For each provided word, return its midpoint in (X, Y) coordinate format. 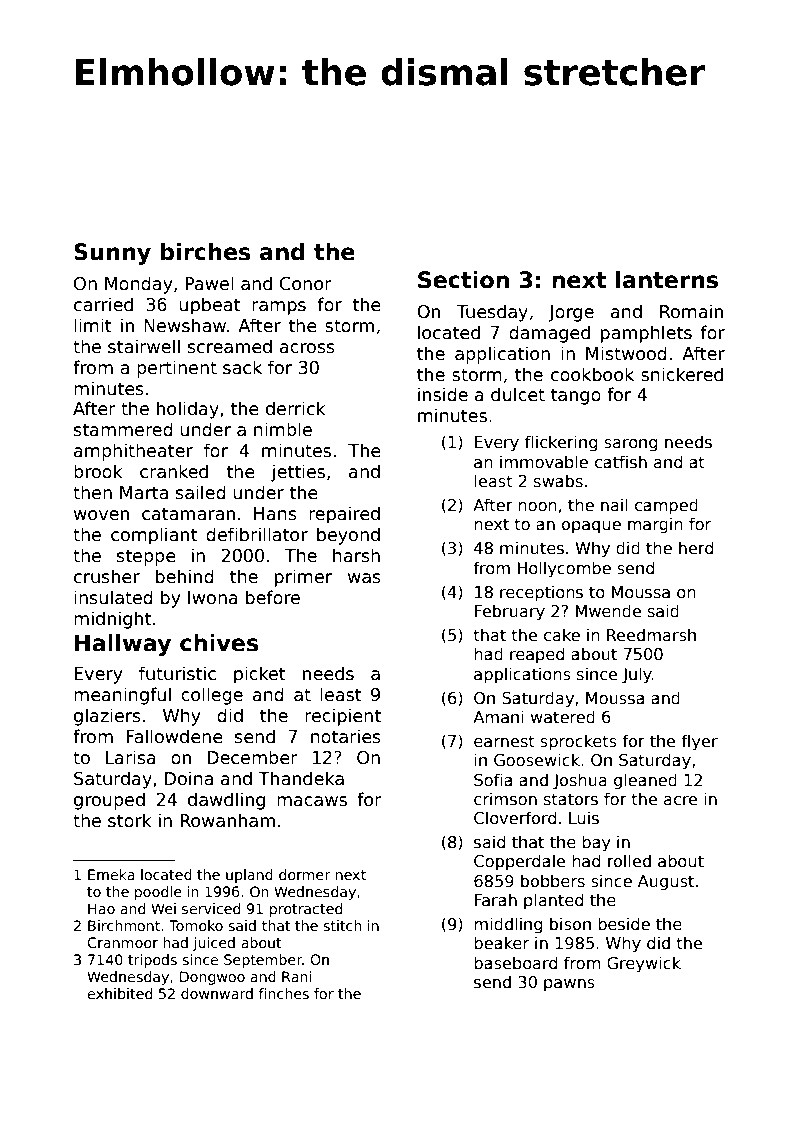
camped (666, 506)
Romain (691, 311)
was (364, 578)
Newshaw (185, 325)
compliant (154, 536)
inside (443, 394)
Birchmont (124, 925)
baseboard (515, 963)
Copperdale (519, 862)
